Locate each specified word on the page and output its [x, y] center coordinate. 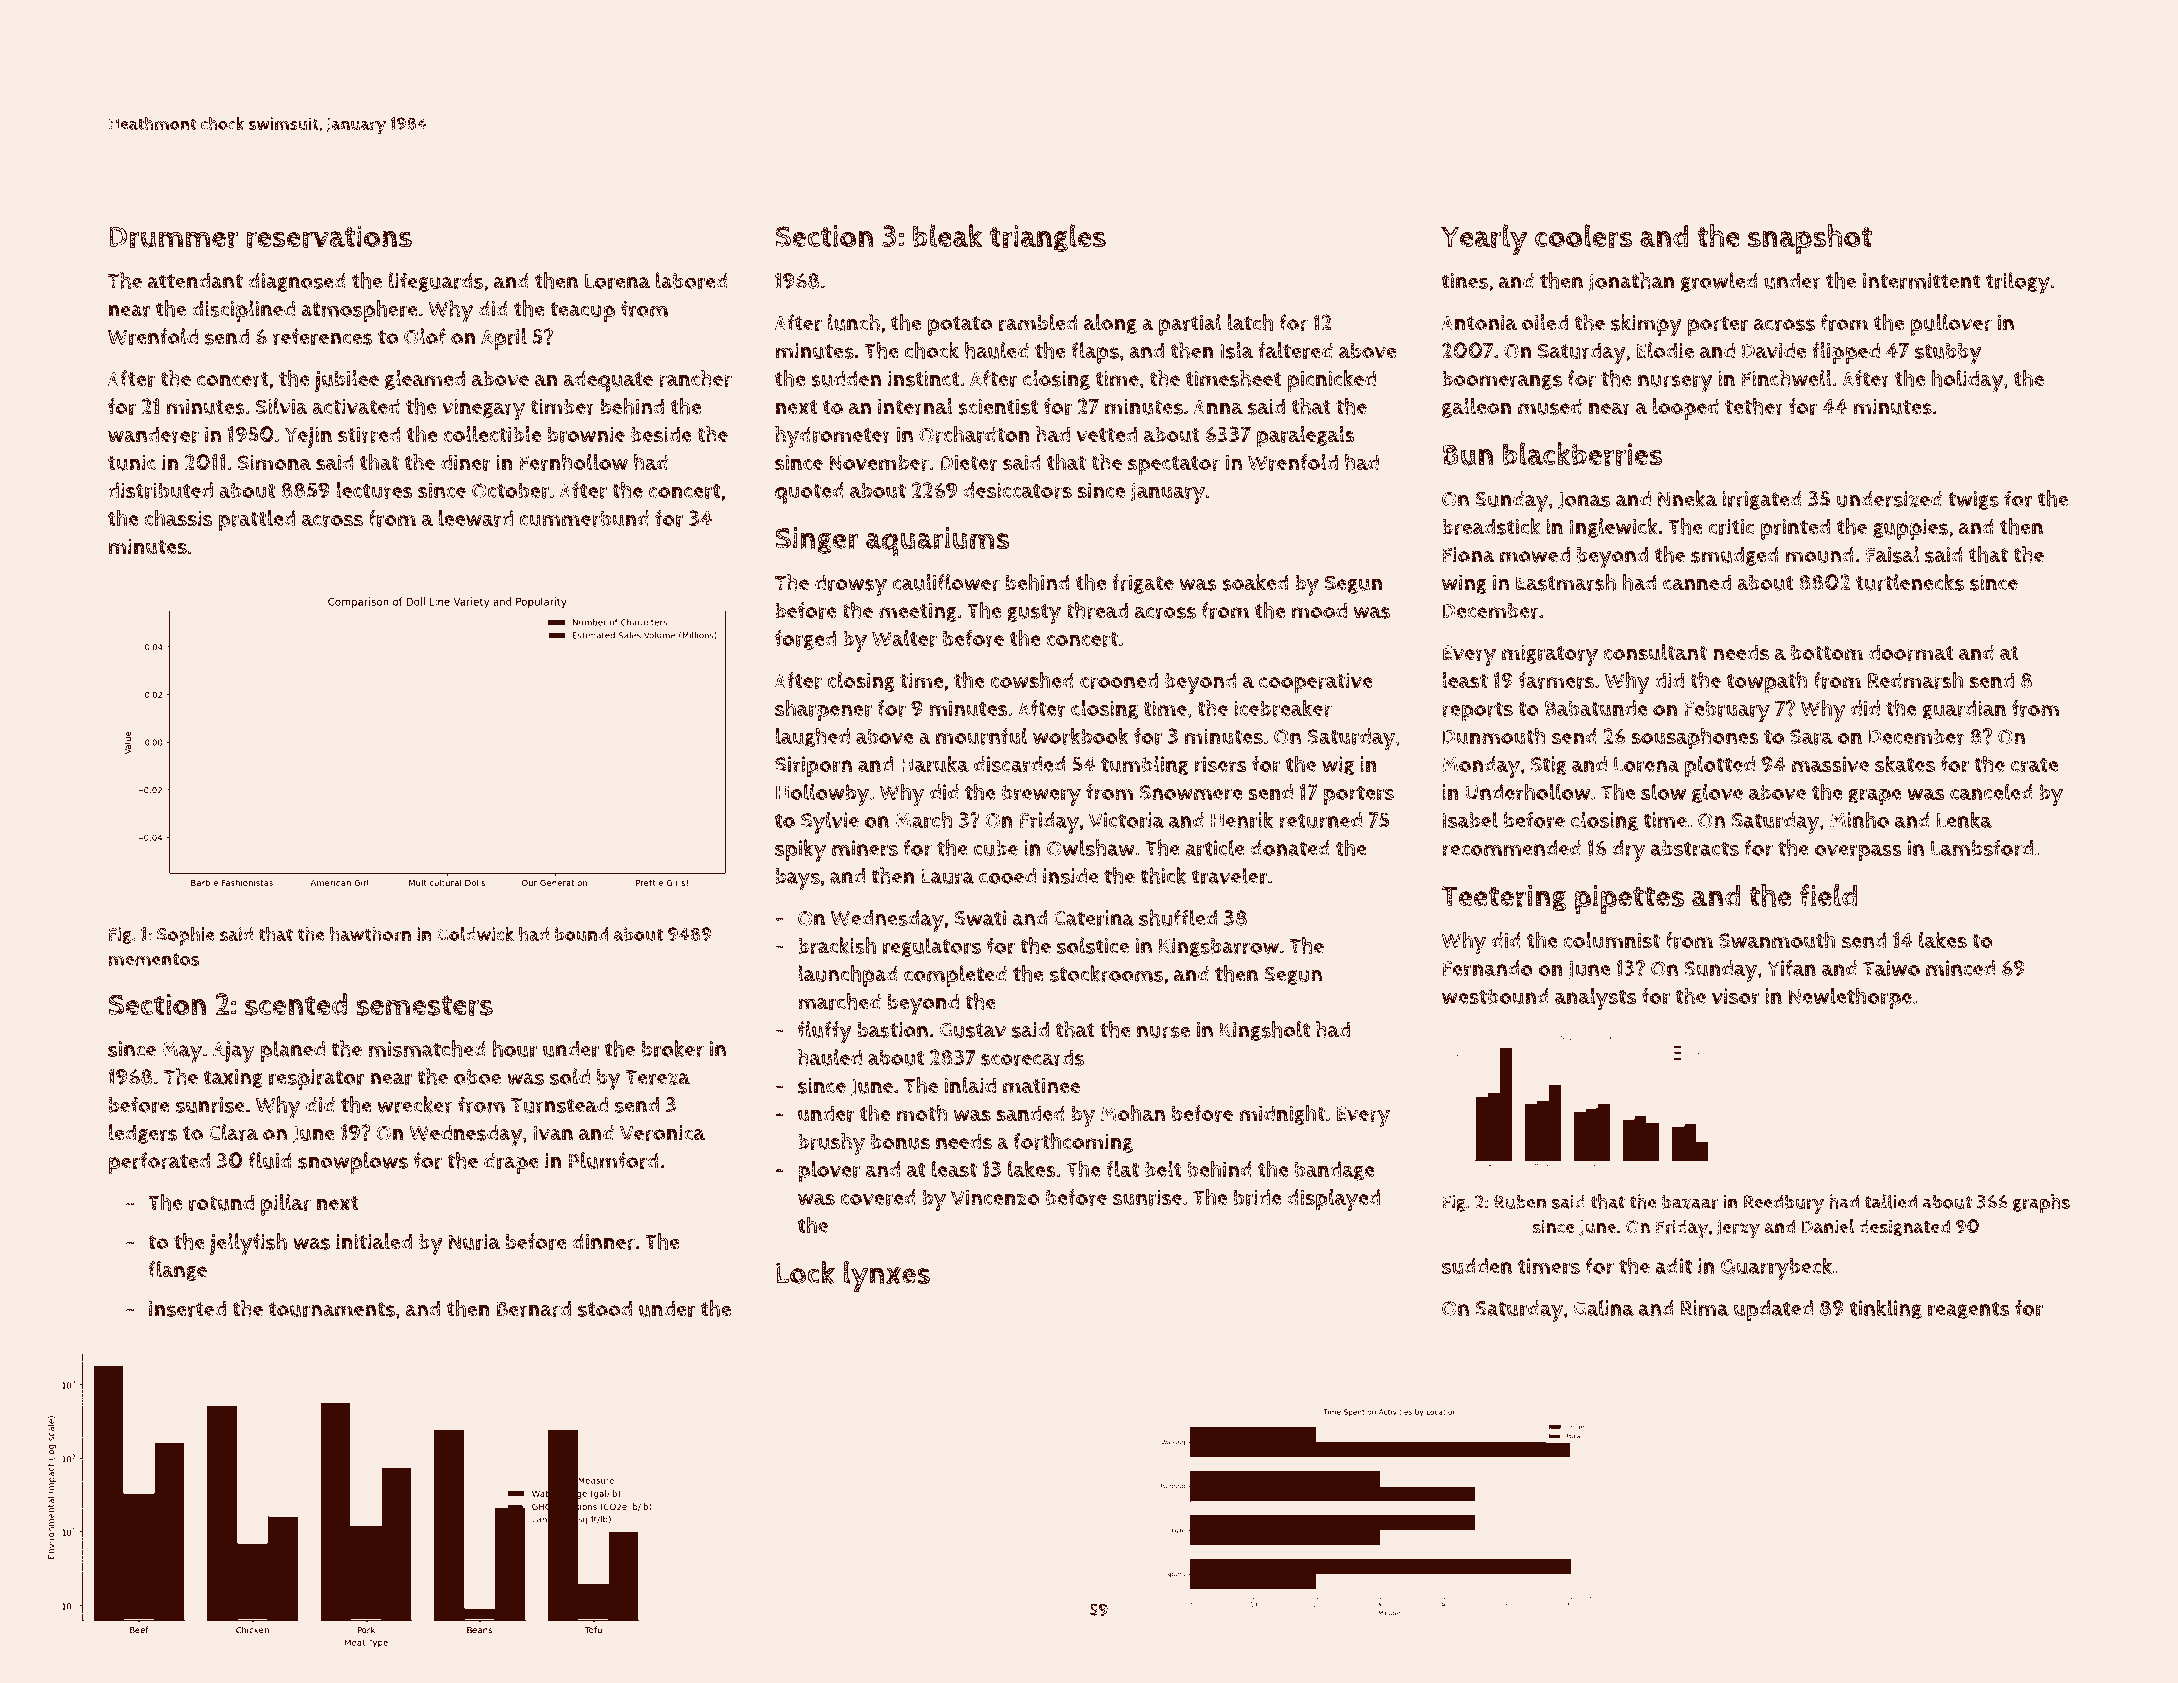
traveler [1229, 875]
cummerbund [584, 518]
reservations [329, 236]
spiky [800, 850]
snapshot [1810, 239]
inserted [187, 1308]
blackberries [1582, 454]
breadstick [1491, 526]
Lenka [1964, 819]
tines [1465, 281]
